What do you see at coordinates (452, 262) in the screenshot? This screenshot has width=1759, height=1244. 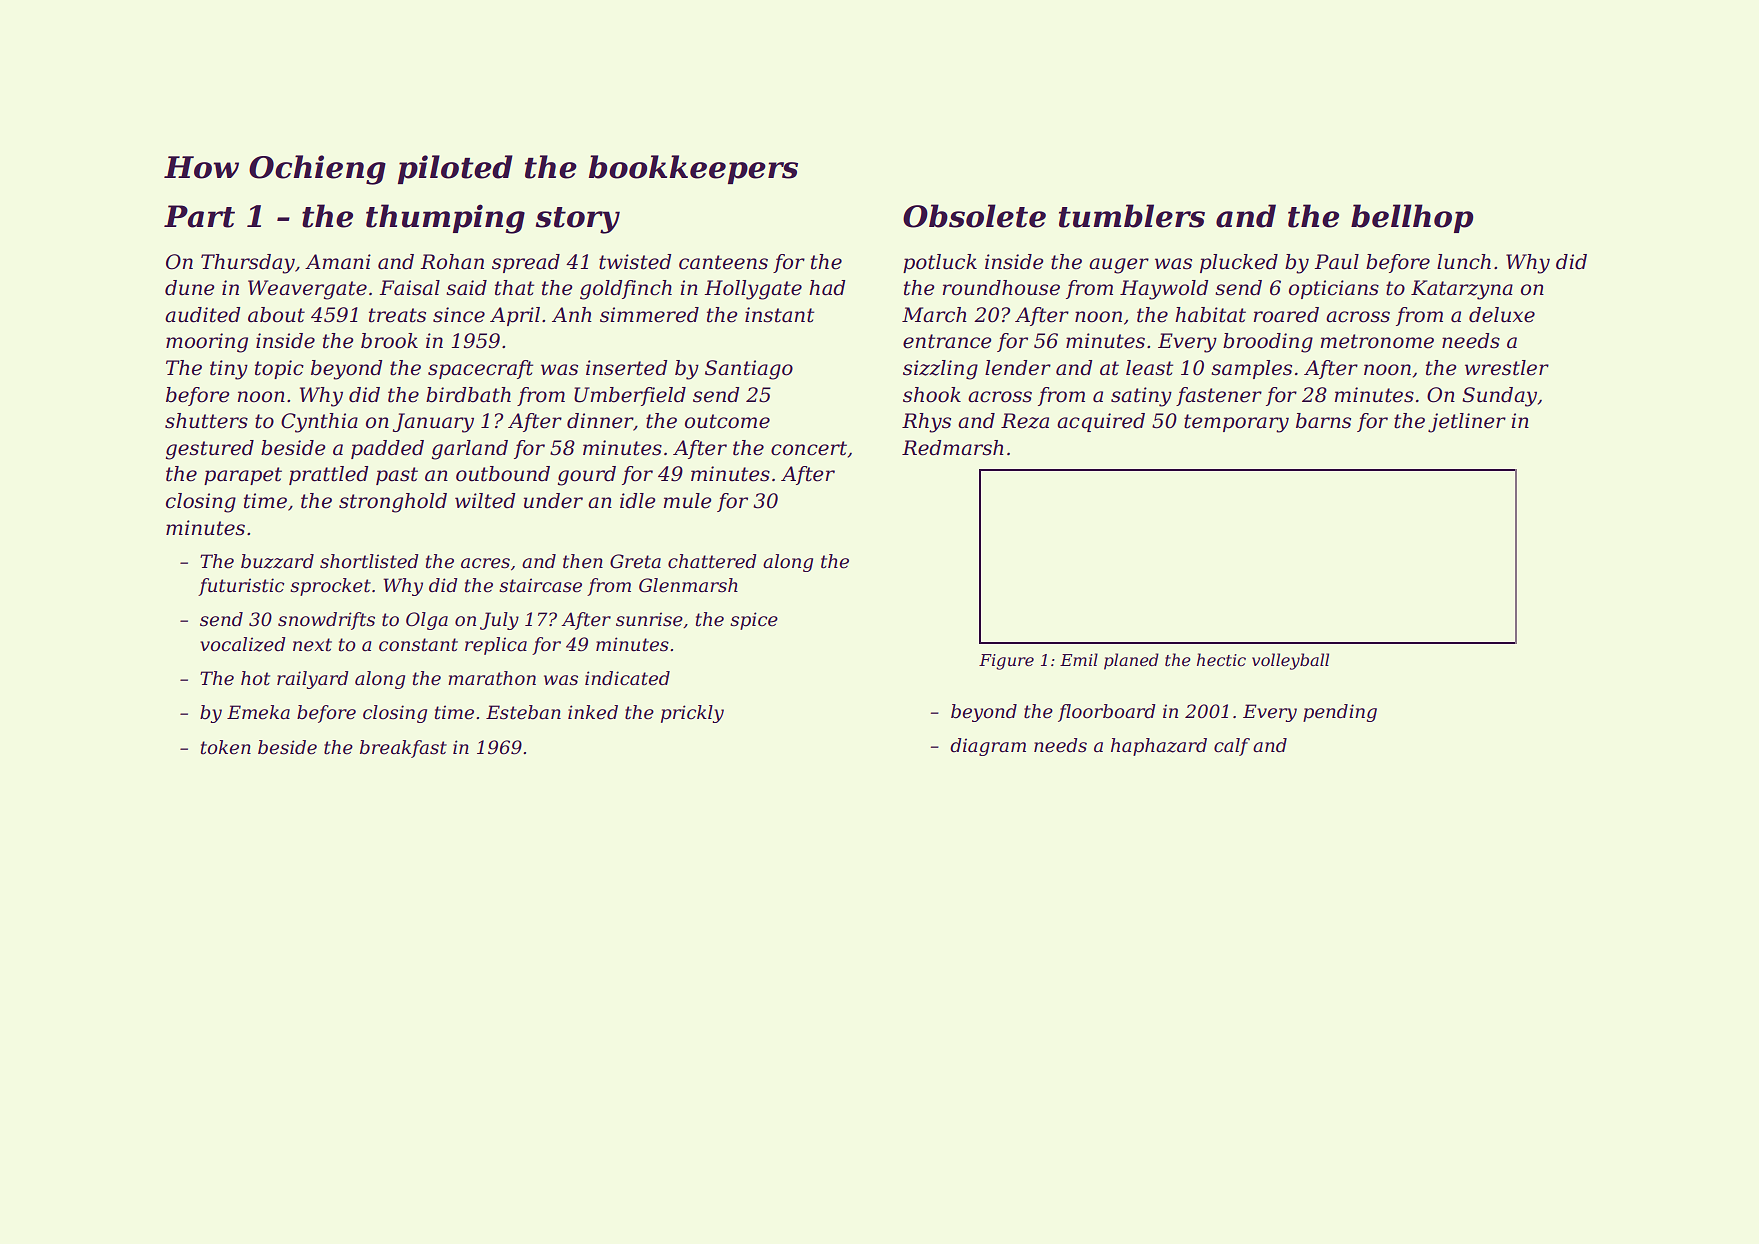 I see `Rohan` at bounding box center [452, 262].
